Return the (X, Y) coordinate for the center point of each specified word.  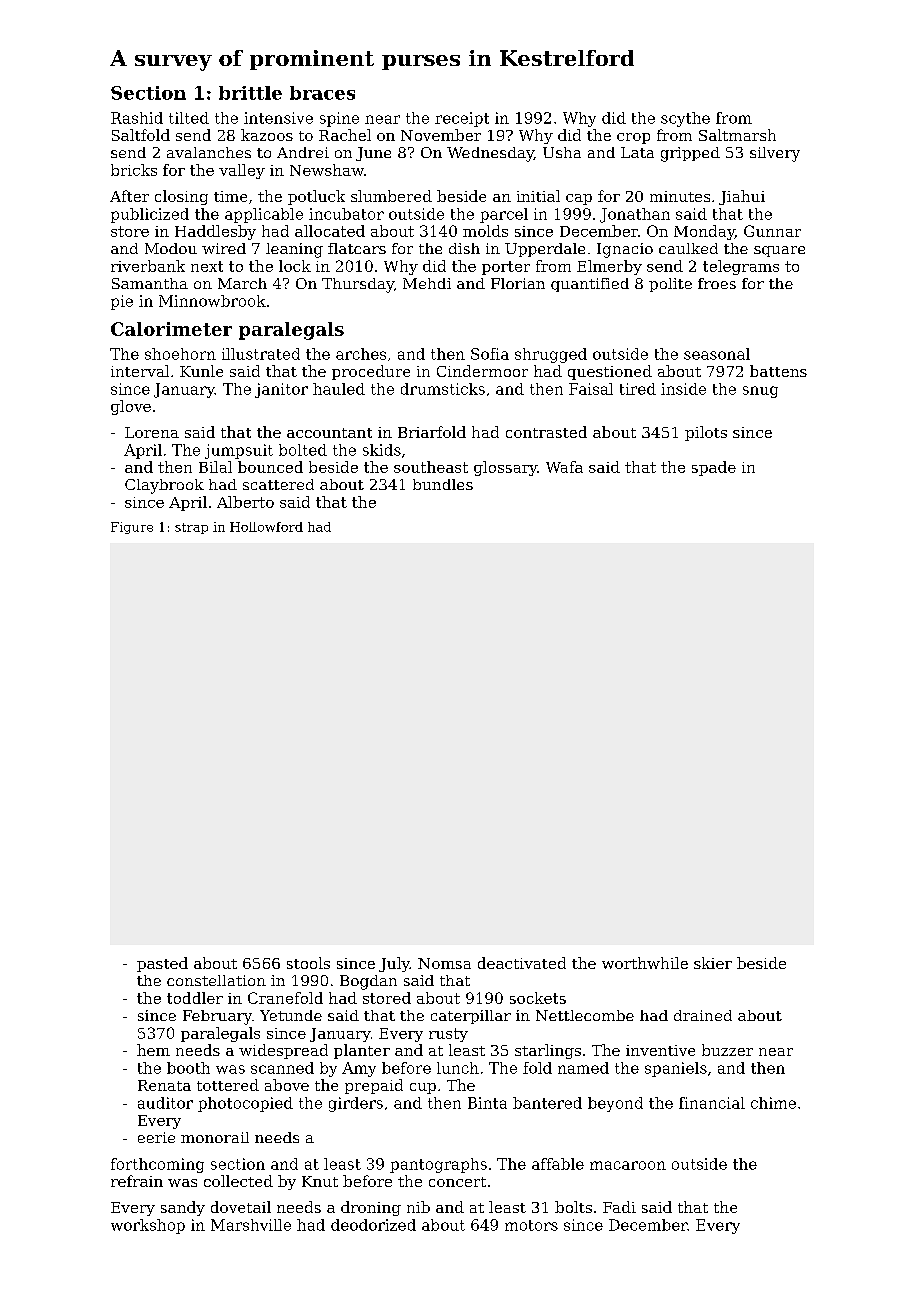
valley (242, 171)
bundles (443, 484)
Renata (164, 1085)
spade (714, 468)
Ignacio (625, 250)
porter (506, 268)
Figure (132, 528)
